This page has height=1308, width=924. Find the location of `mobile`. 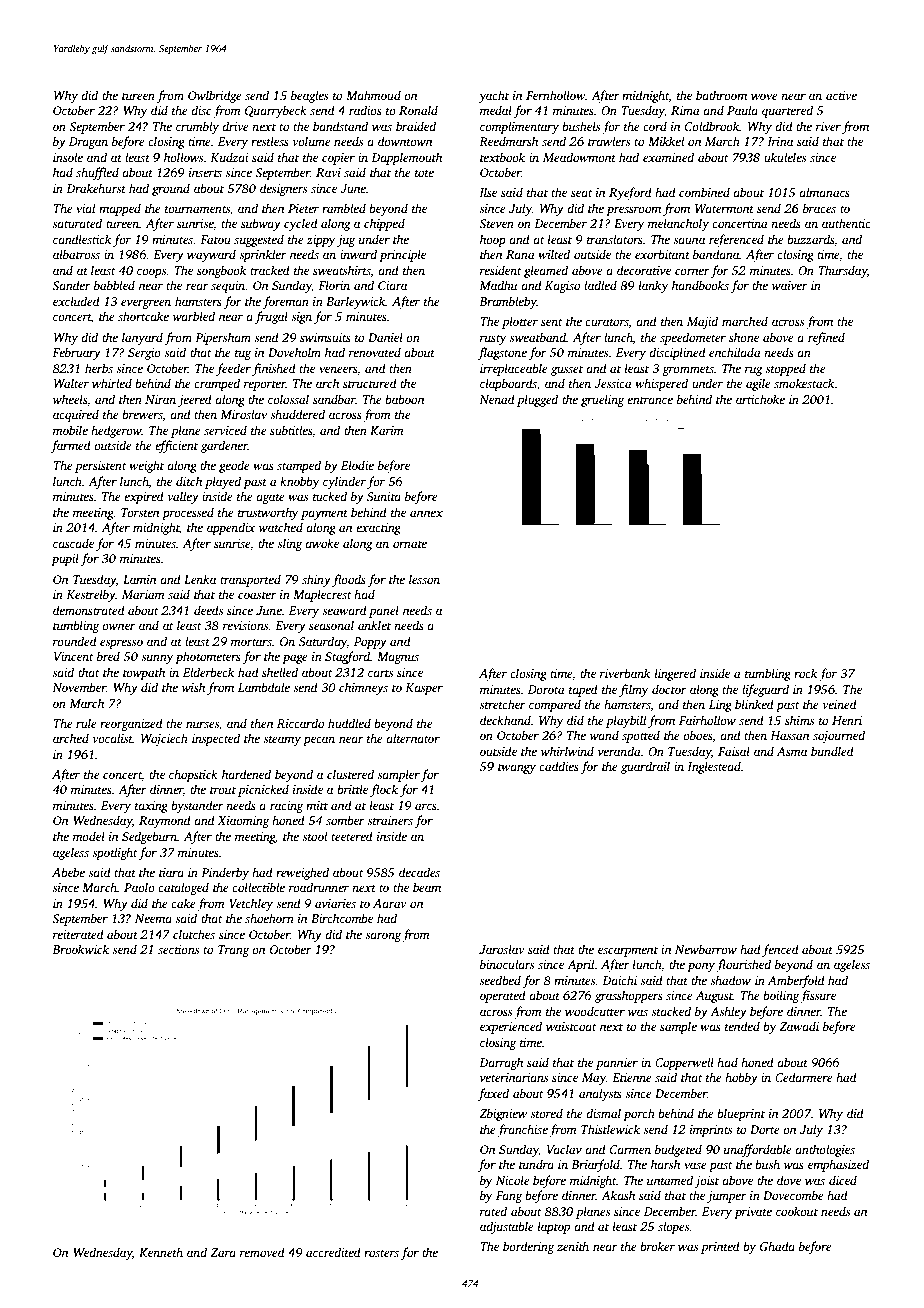

mobile is located at coordinates (70, 430).
